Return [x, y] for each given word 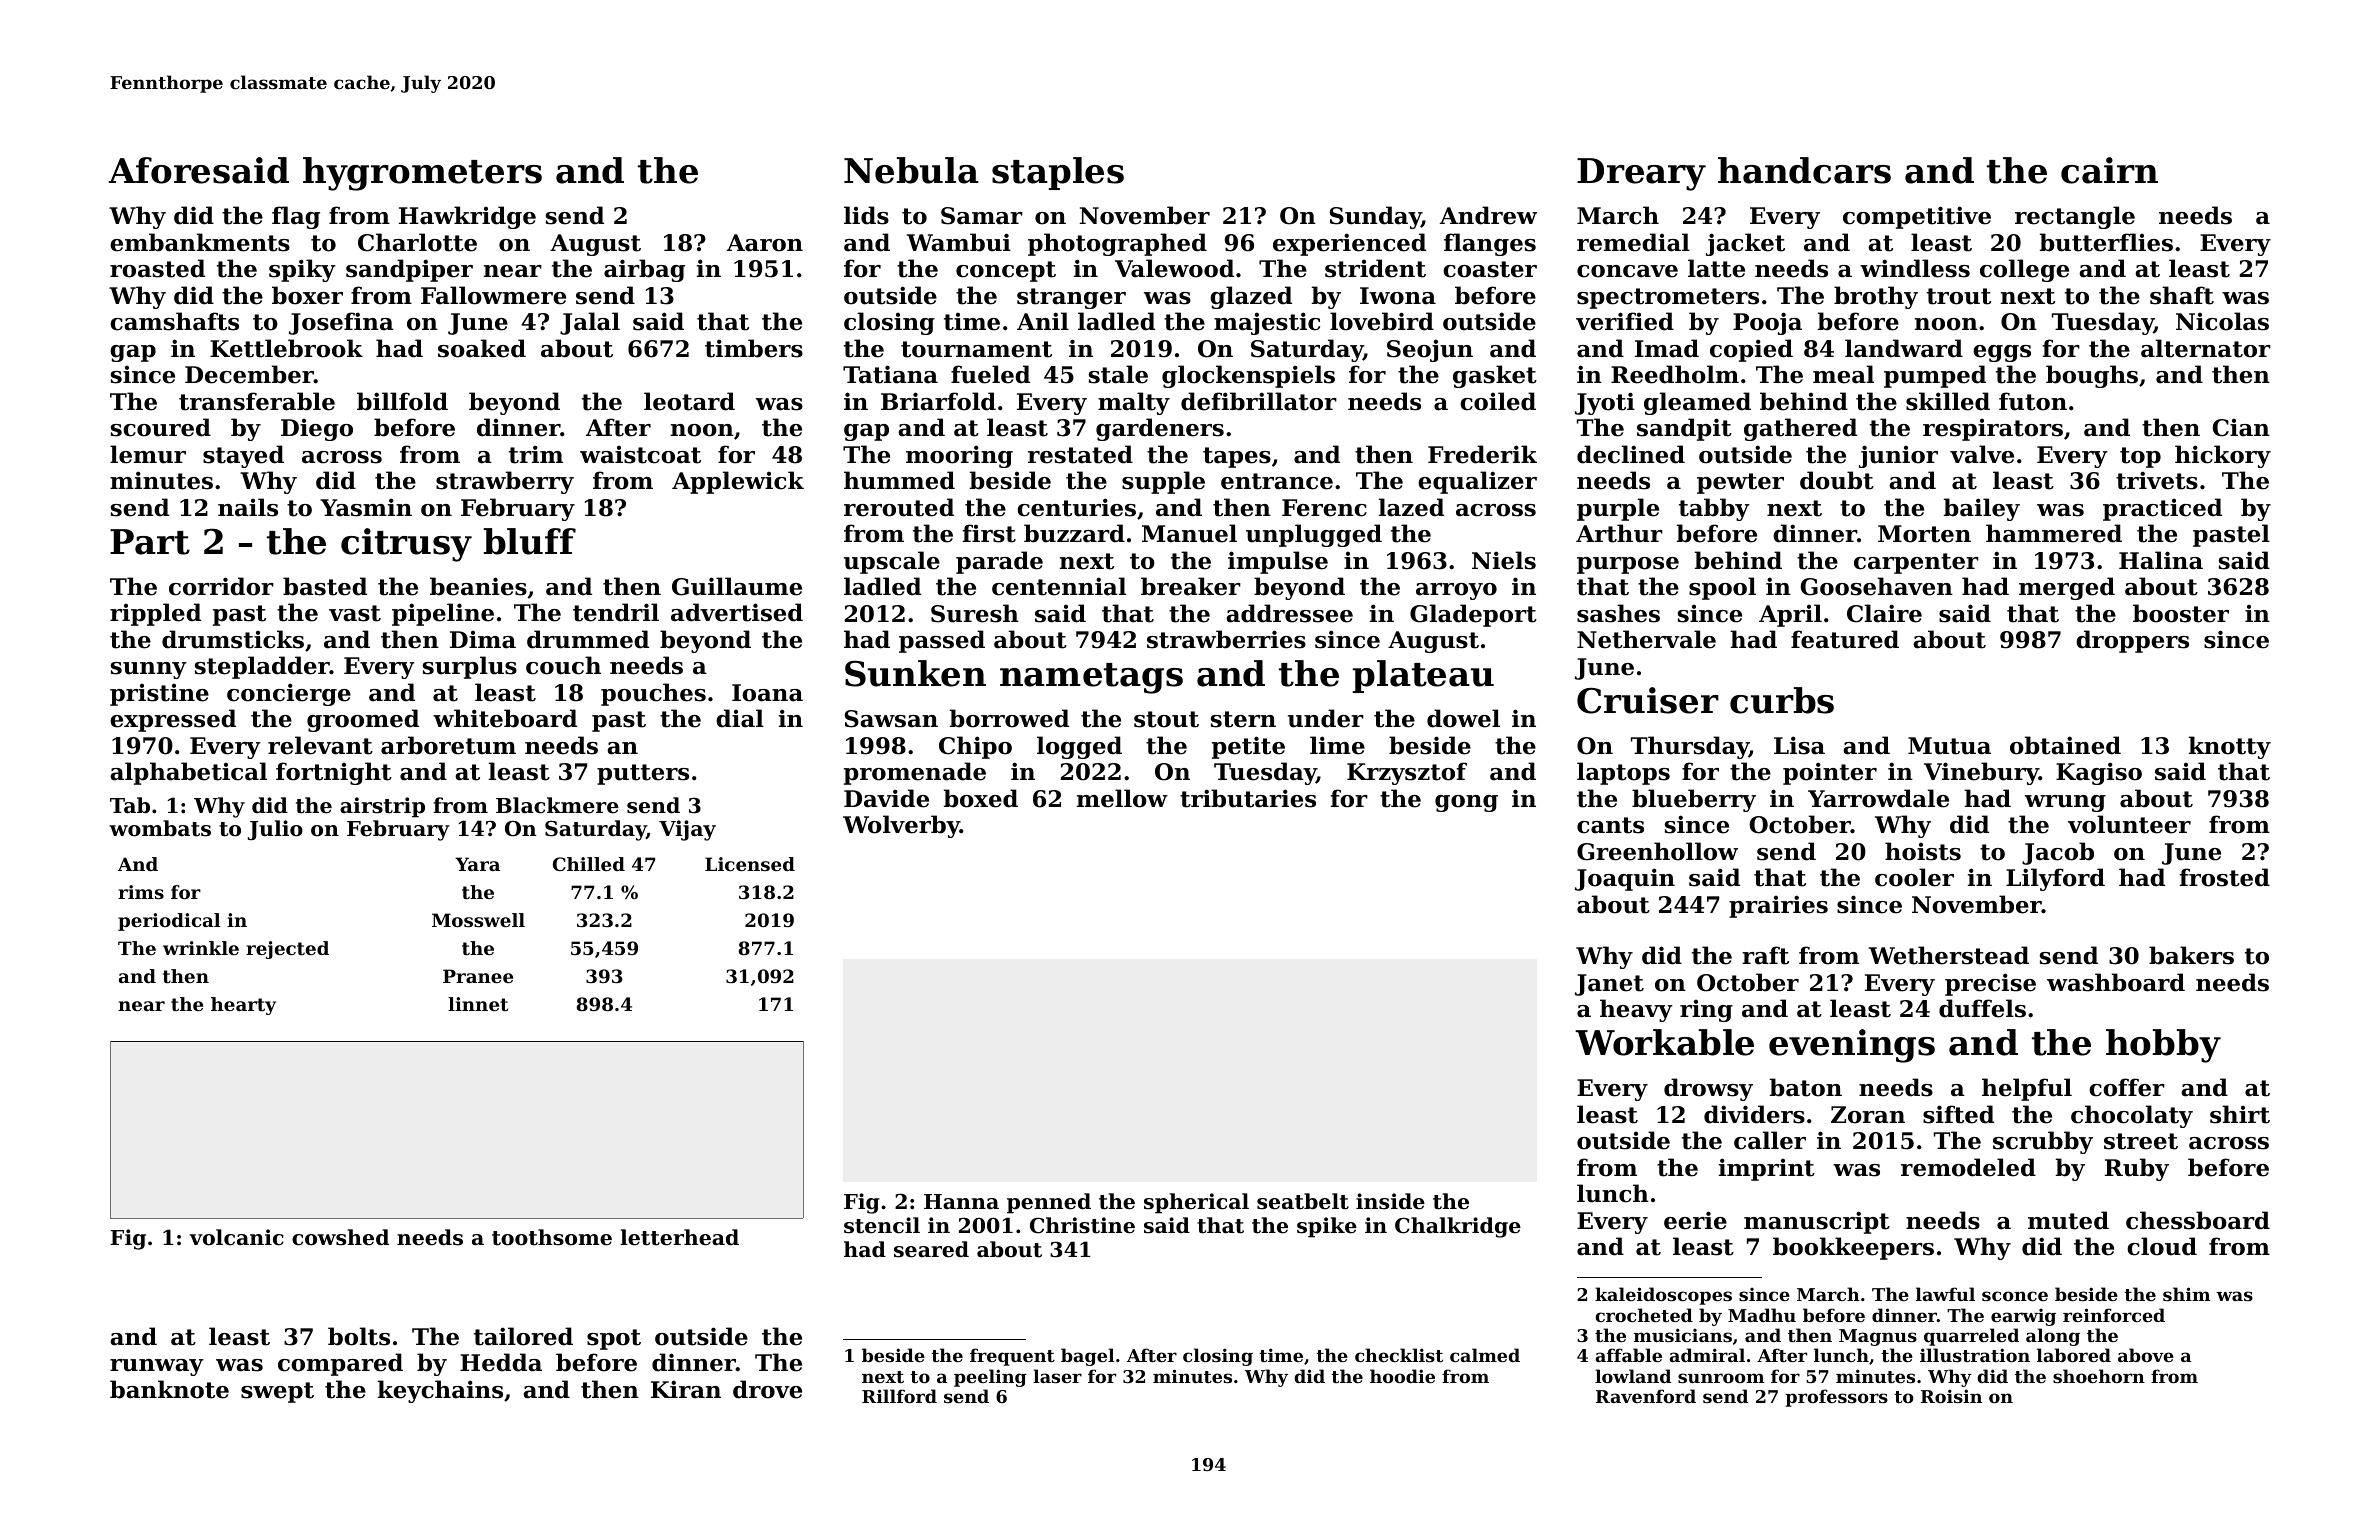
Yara [477, 864]
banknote [169, 1389]
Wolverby [901, 826]
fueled [990, 374]
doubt [1837, 480]
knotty [2230, 747]
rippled [155, 614]
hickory [2223, 456]
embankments [200, 242]
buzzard [1074, 533]
